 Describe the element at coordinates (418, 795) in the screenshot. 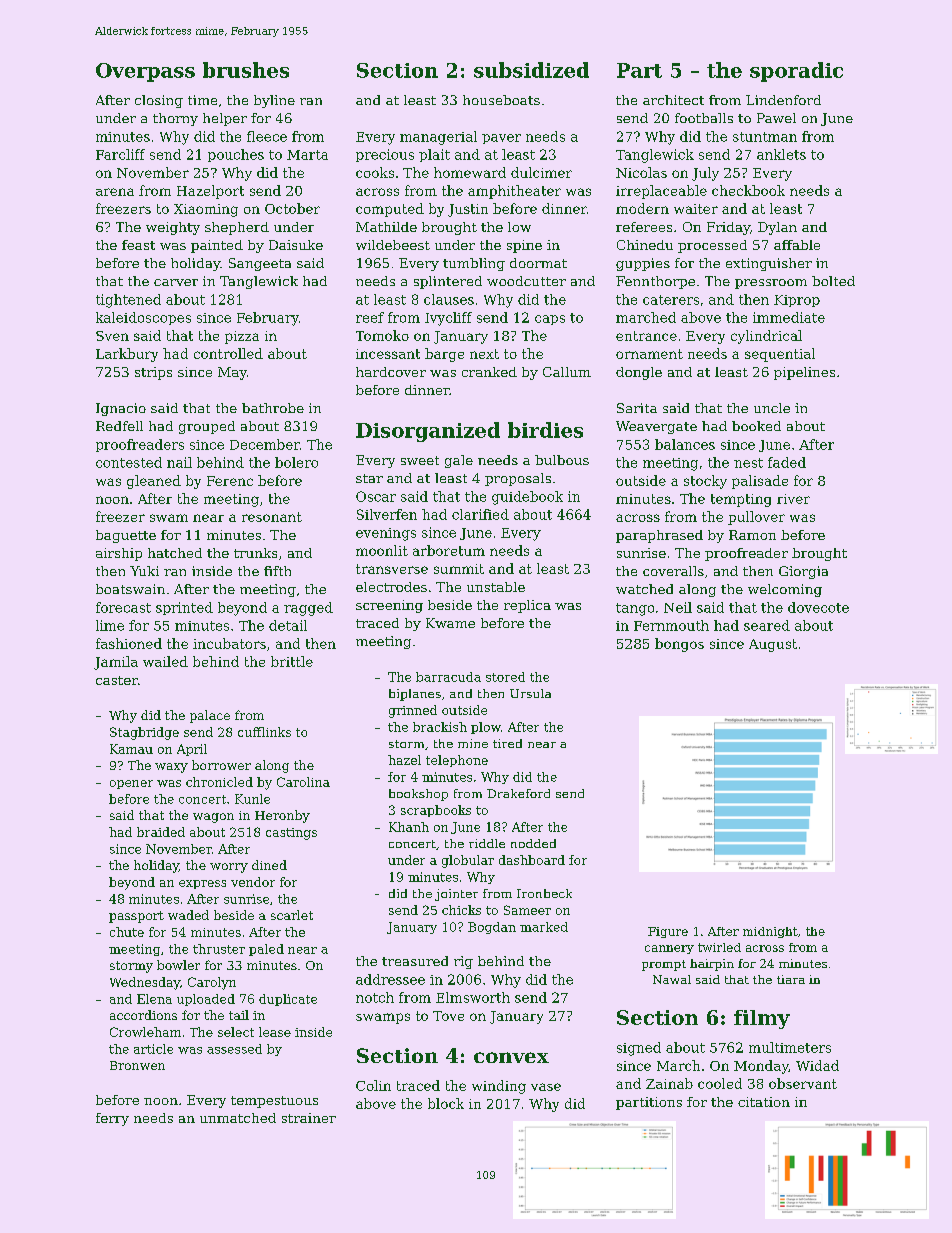

I see `bookshop` at that location.
